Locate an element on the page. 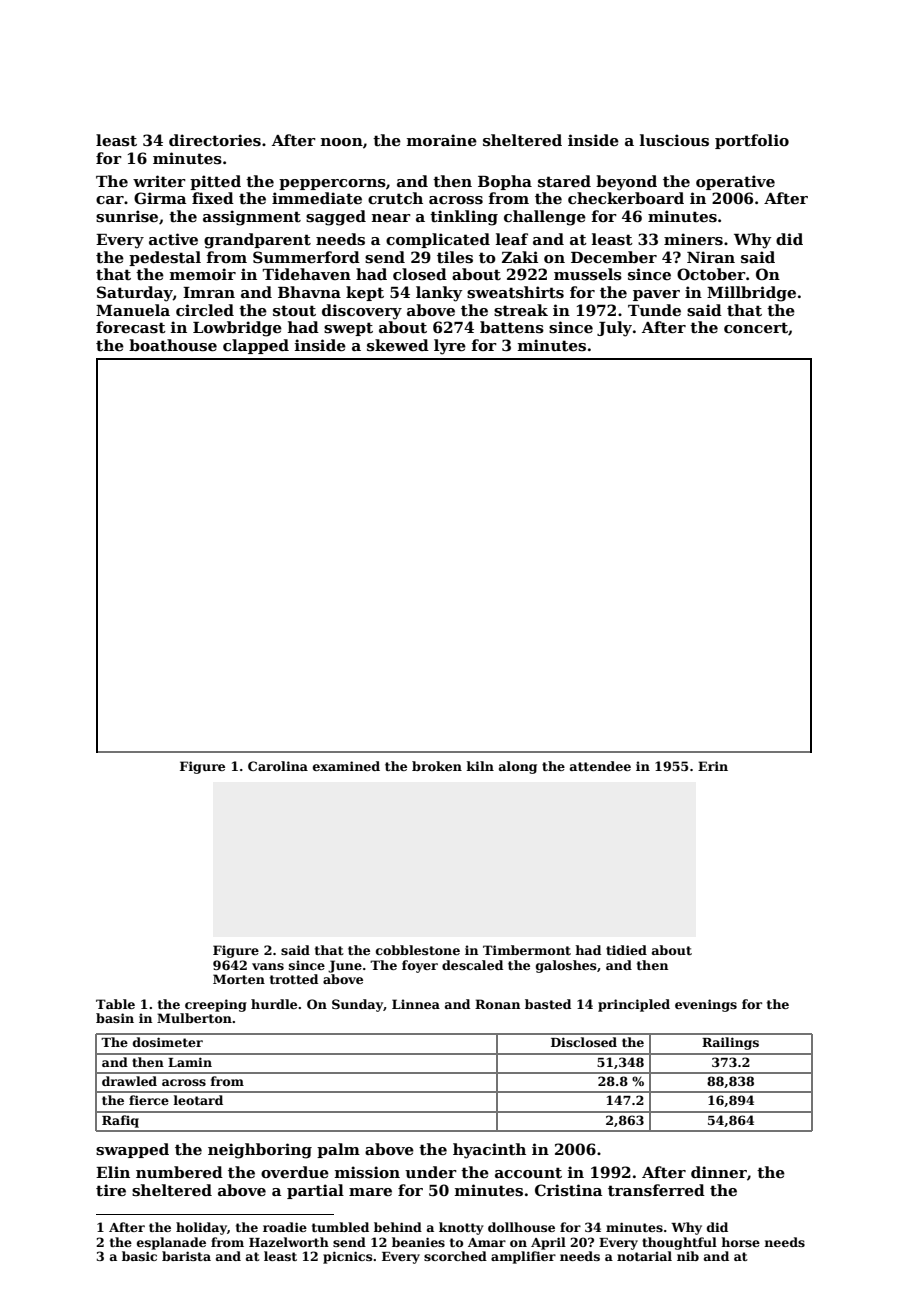 The image size is (908, 1316). fixed is located at coordinates (213, 198).
